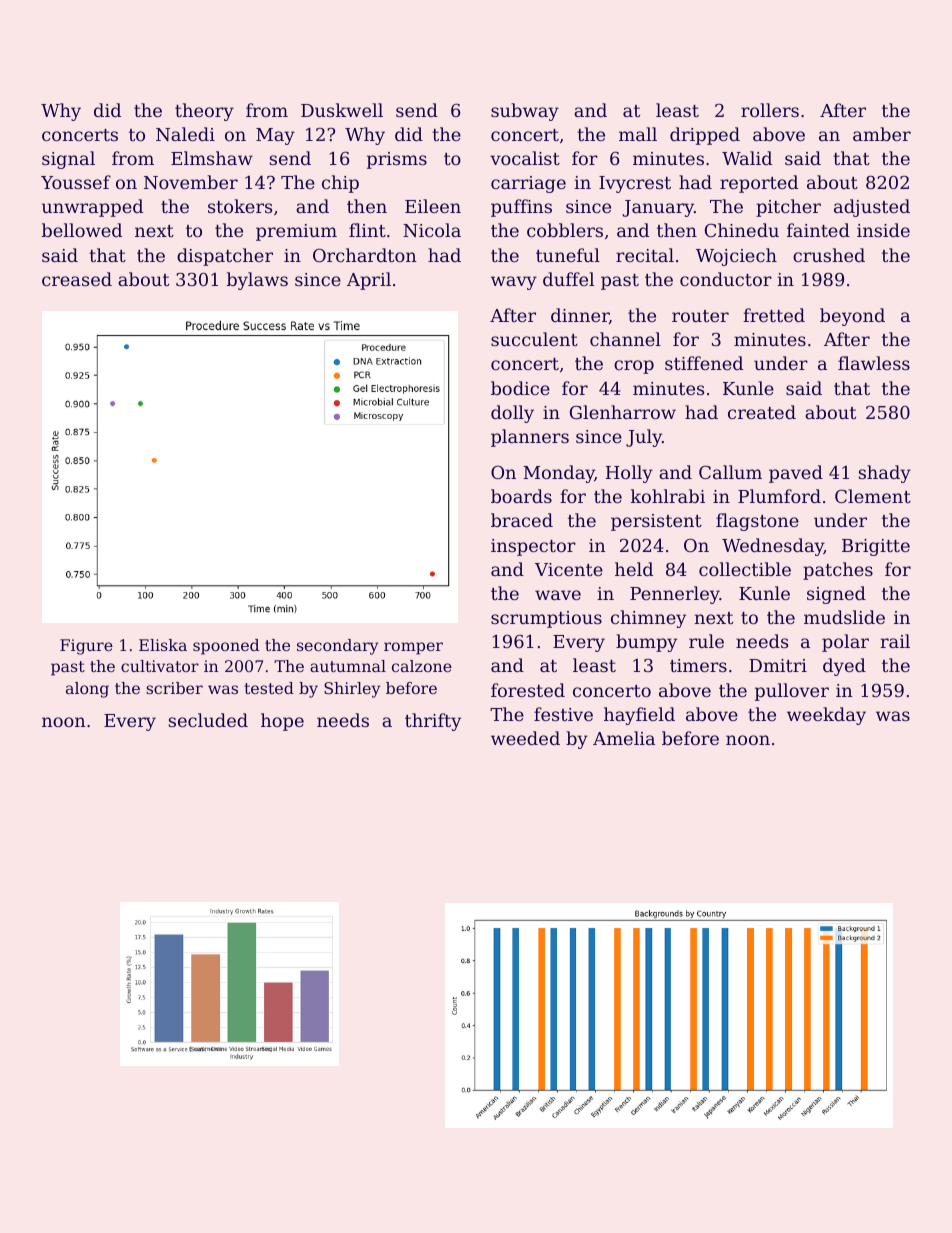  Describe the element at coordinates (534, 339) in the image. I see `succulent` at that location.
